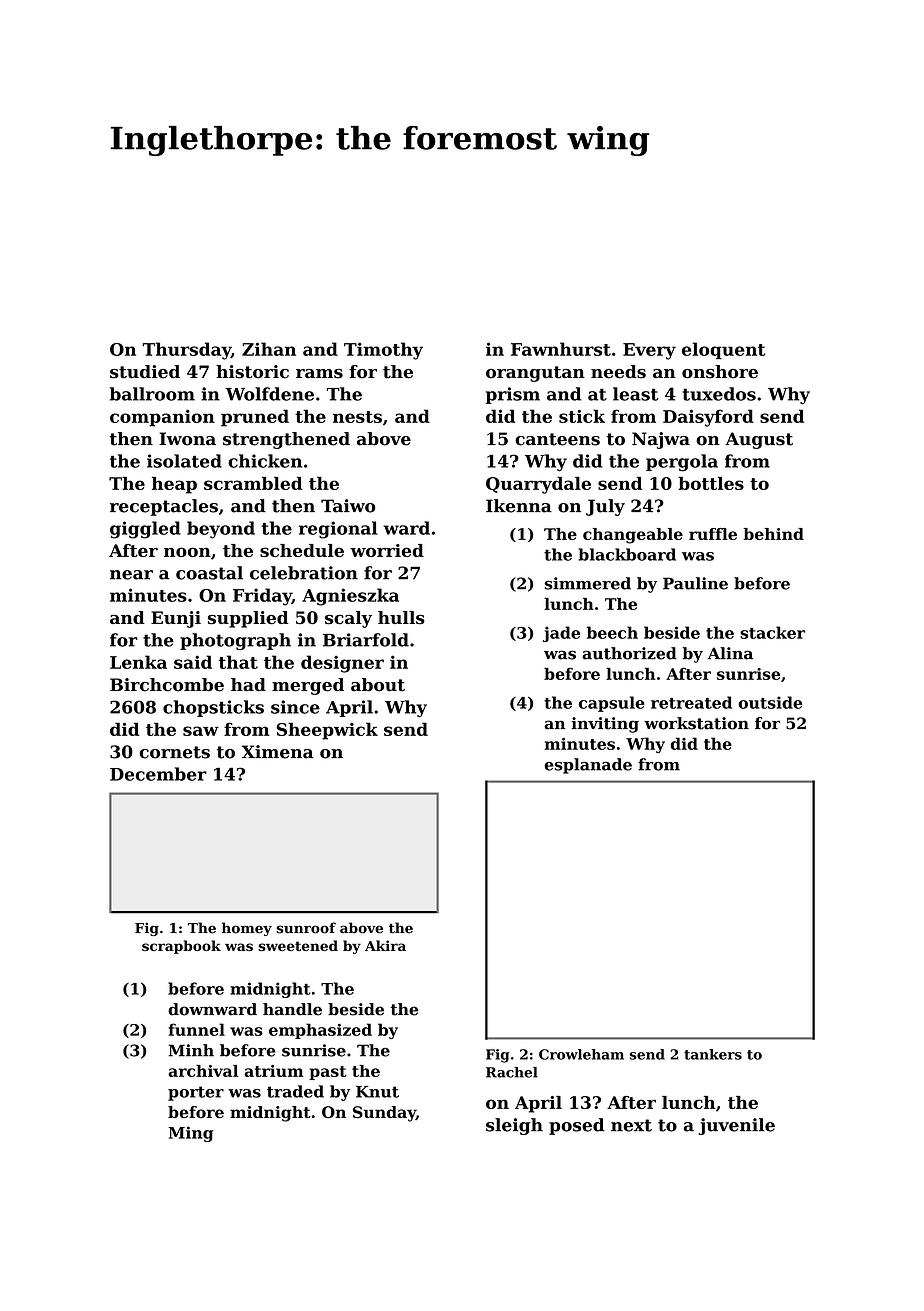 This screenshot has width=924, height=1311. What do you see at coordinates (191, 1134) in the screenshot?
I see `Ming` at bounding box center [191, 1134].
